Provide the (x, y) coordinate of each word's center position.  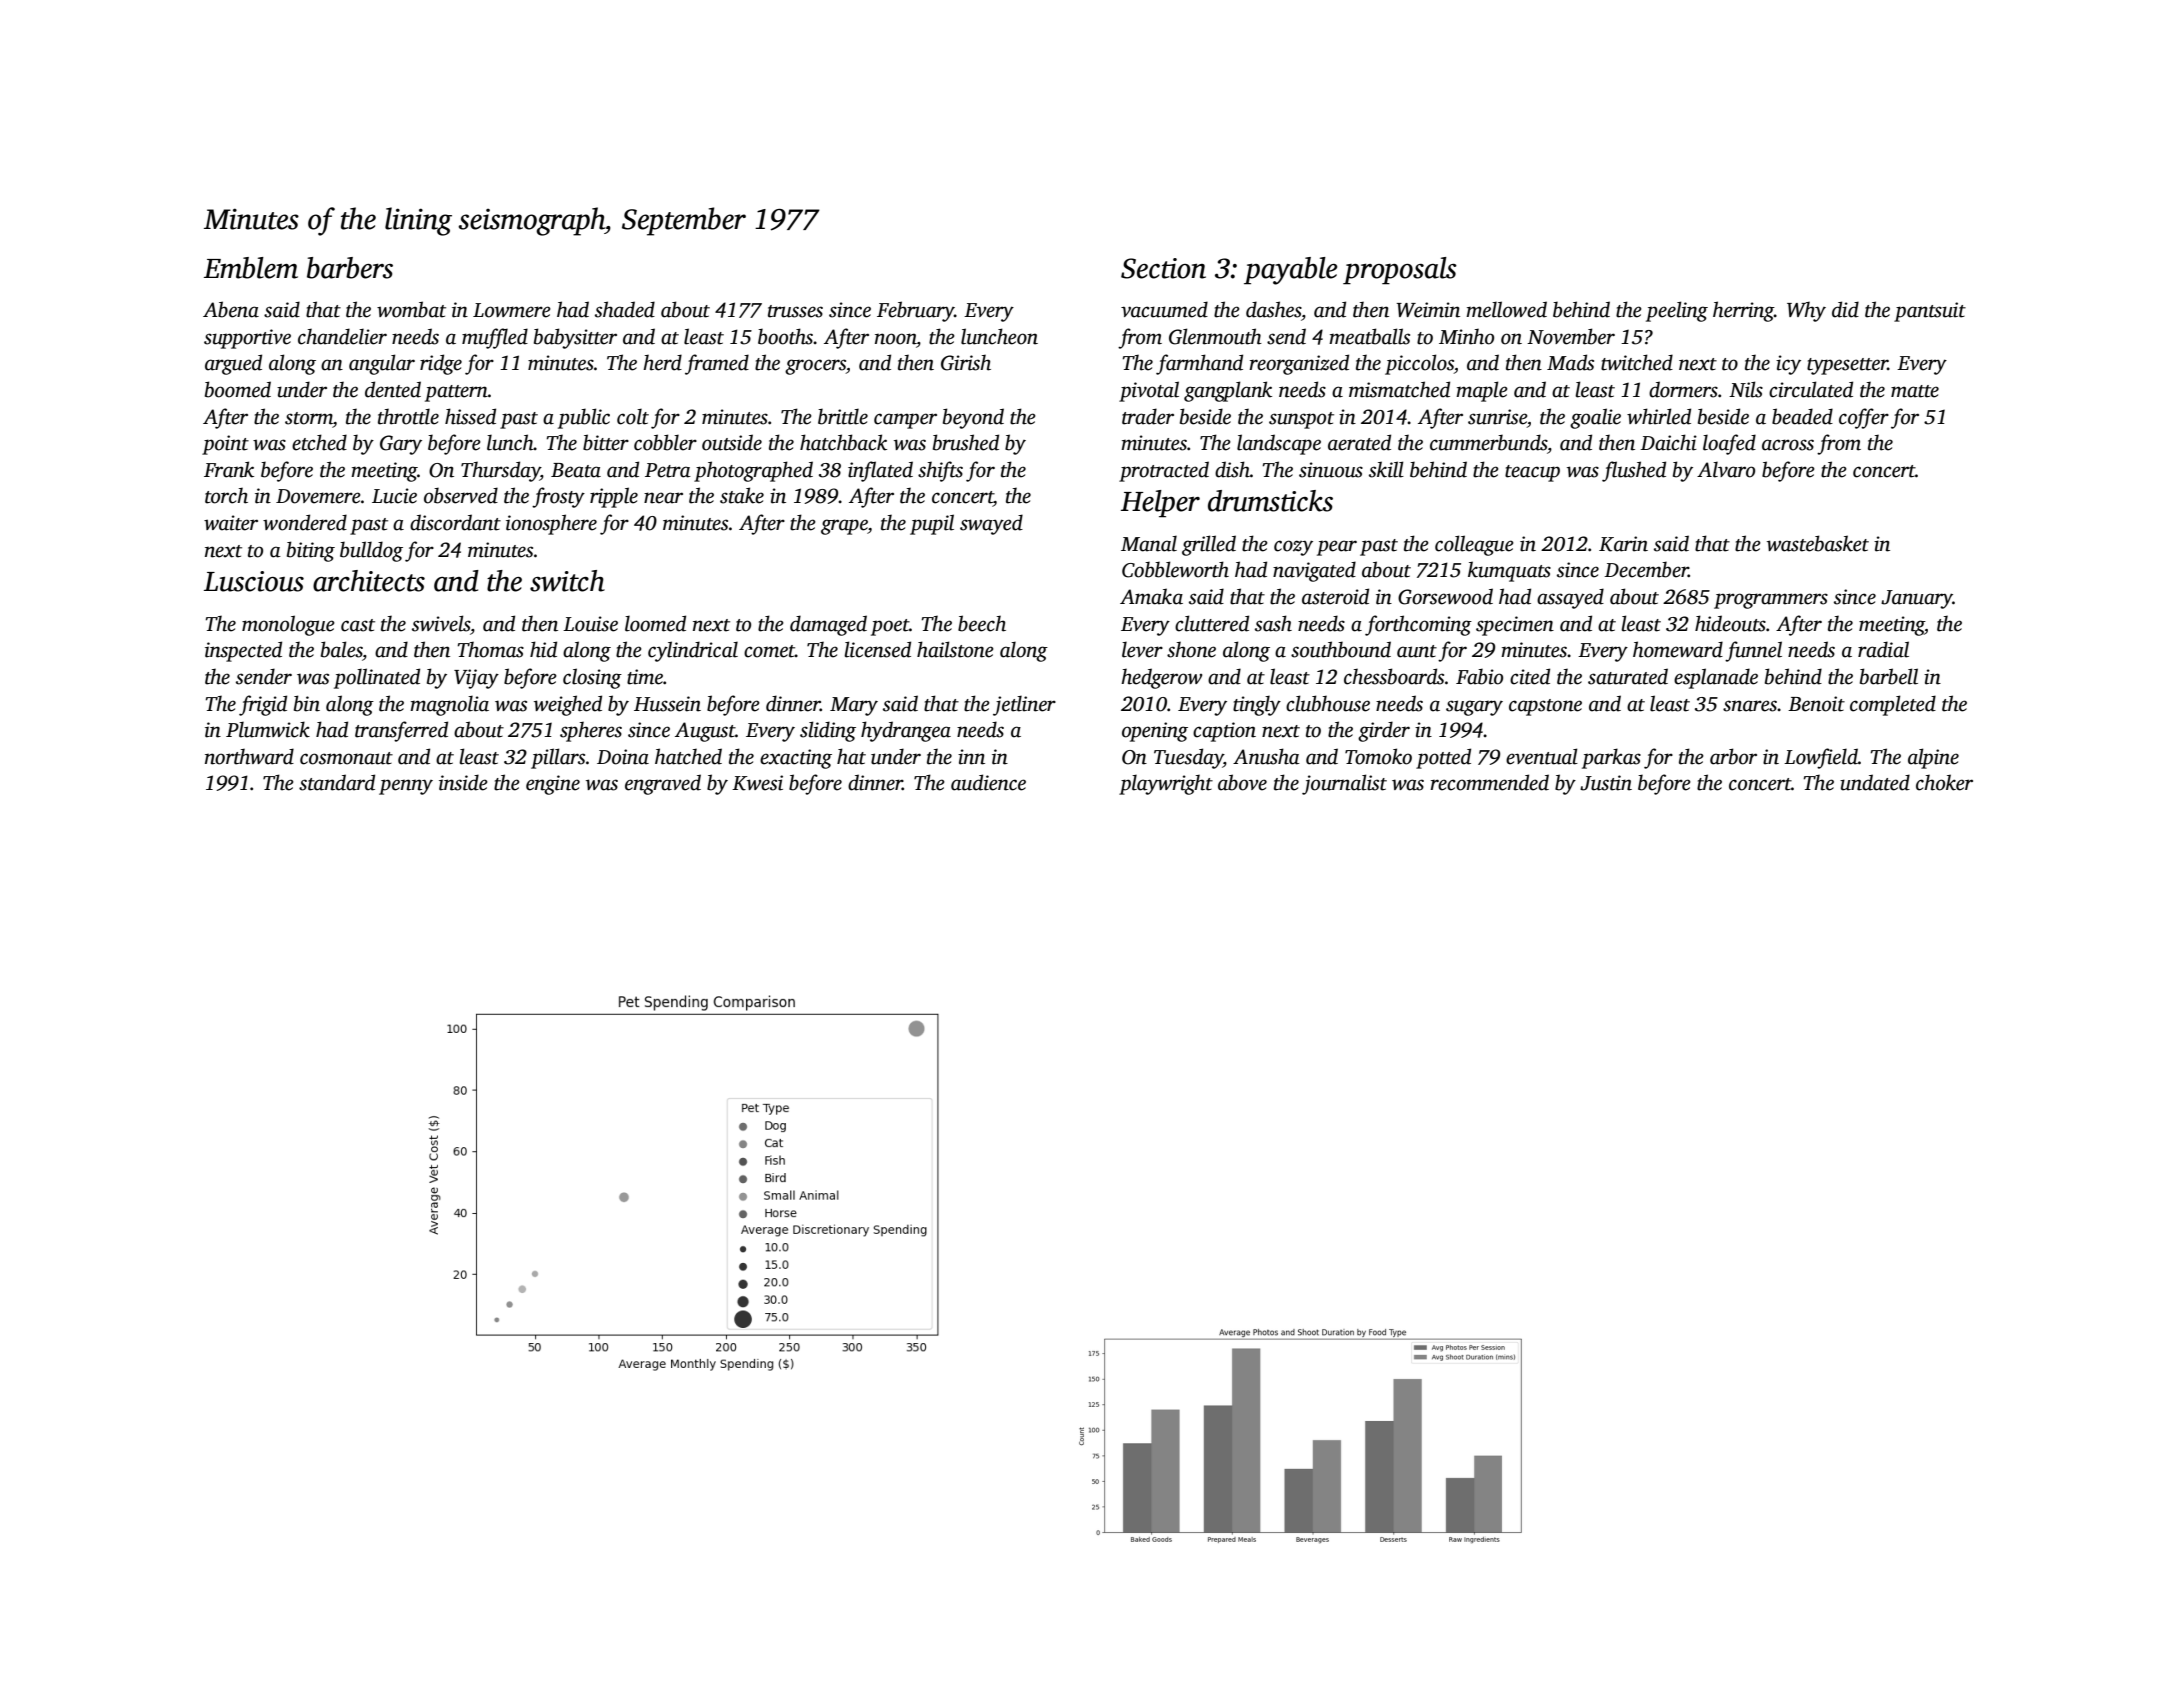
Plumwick (268, 729)
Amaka (1151, 596)
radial (1883, 649)
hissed (470, 416)
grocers (815, 367)
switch (567, 581)
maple (1482, 391)
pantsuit (1930, 312)
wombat (411, 309)
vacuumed (1164, 309)
